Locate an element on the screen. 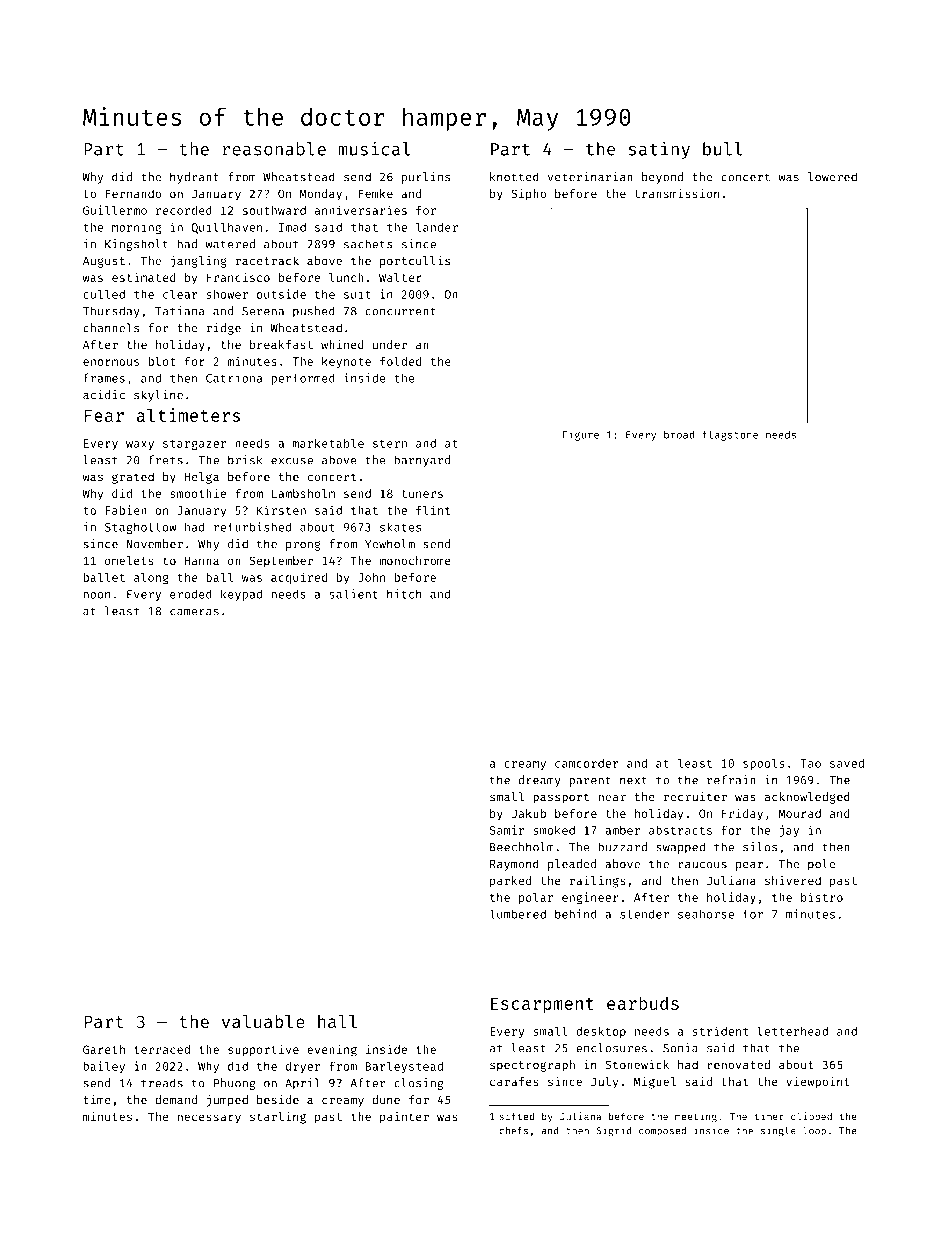 The width and height of the screenshot is (952, 1233). Tao is located at coordinates (810, 763).
